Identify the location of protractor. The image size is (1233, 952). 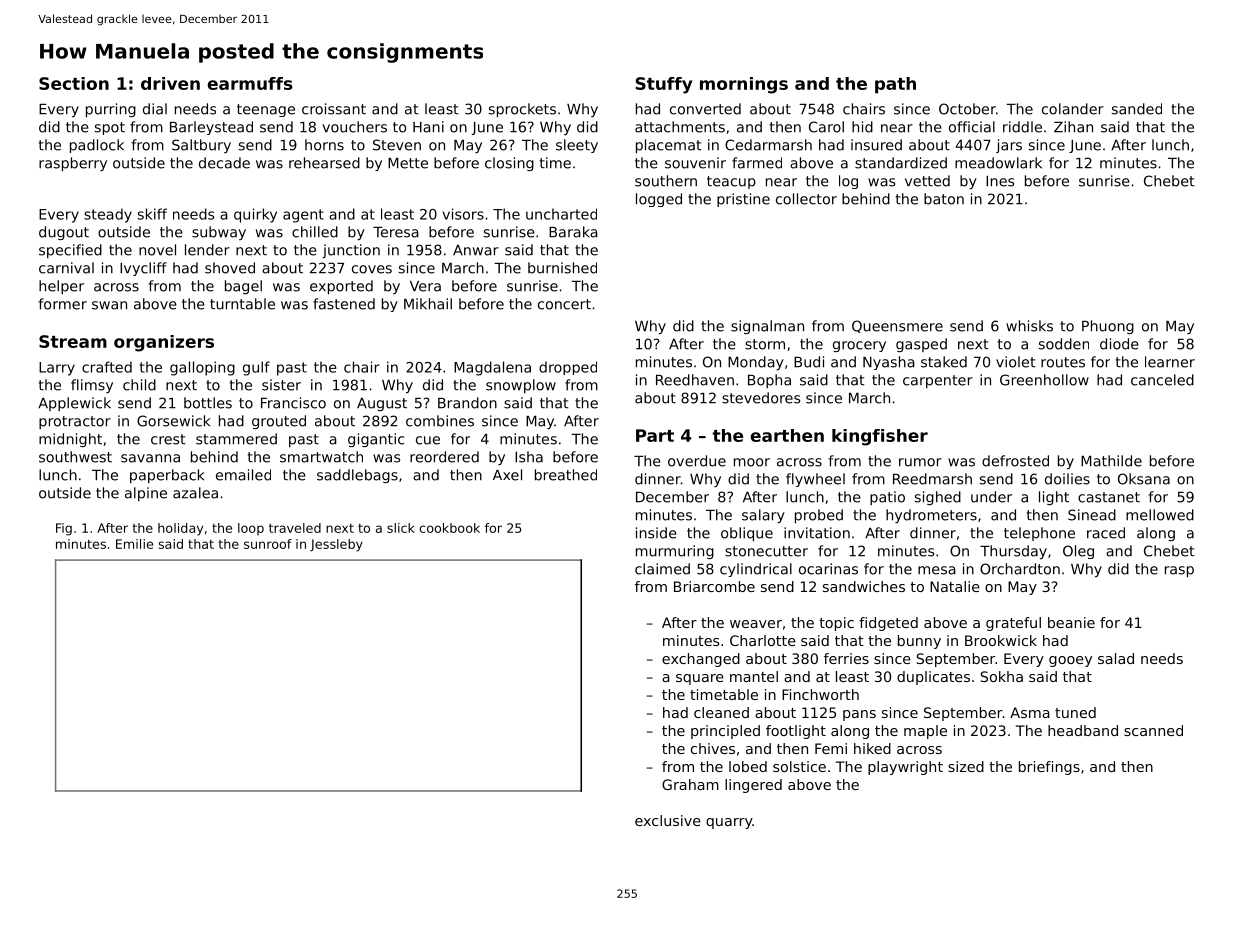
(75, 422).
